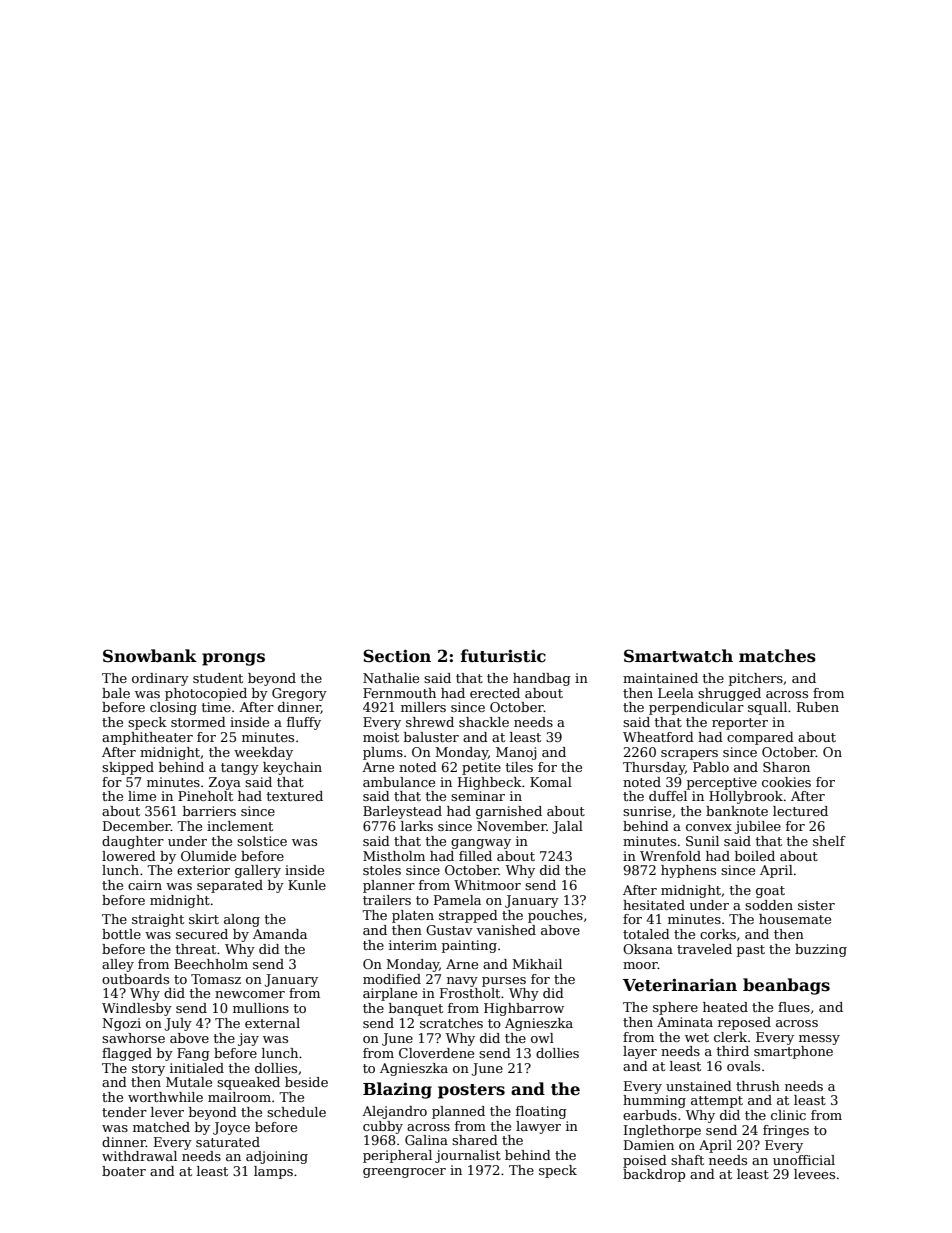 This screenshot has height=1233, width=952. What do you see at coordinates (193, 1054) in the screenshot?
I see `Fang` at bounding box center [193, 1054].
